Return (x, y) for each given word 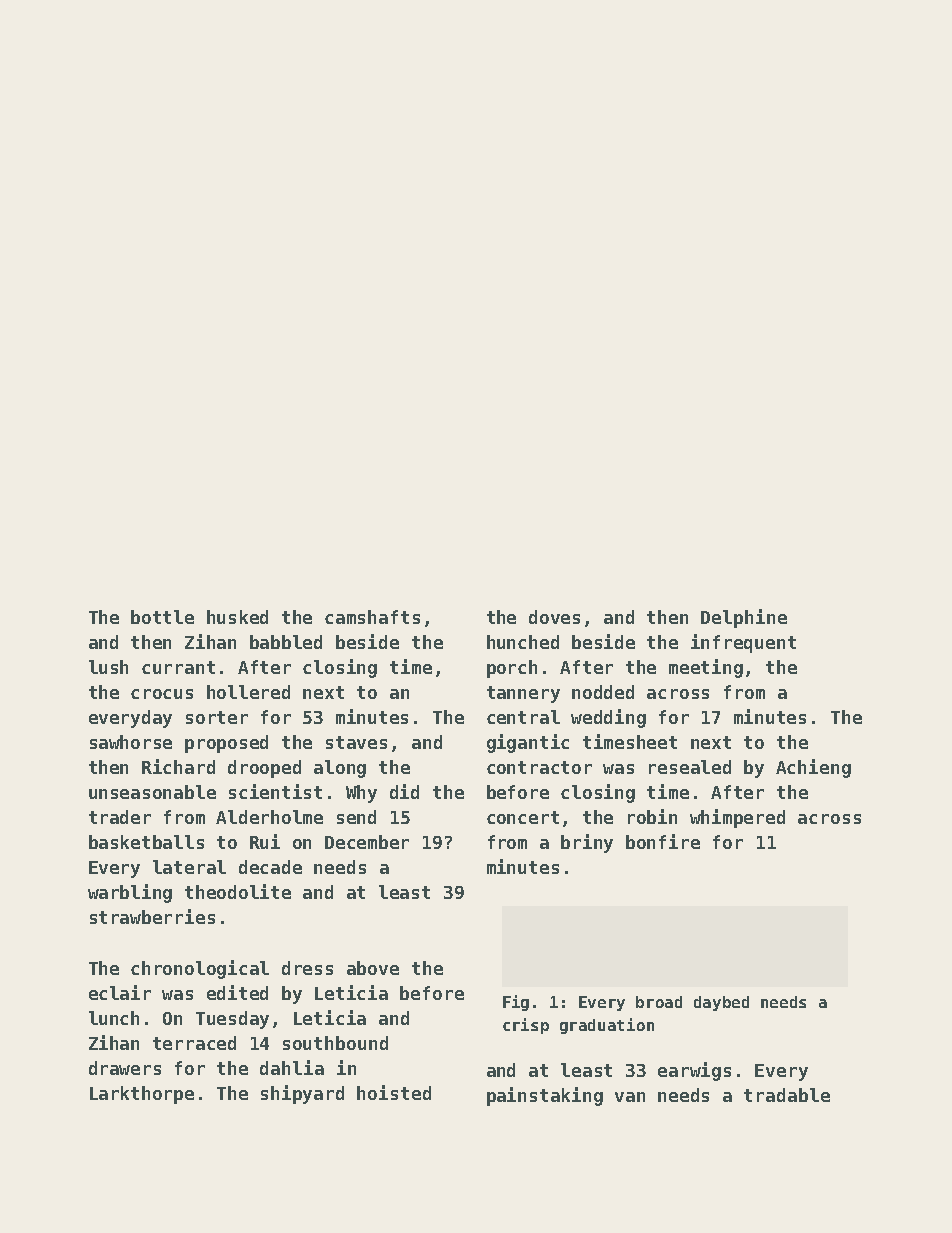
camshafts (372, 617)
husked (237, 617)
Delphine (744, 618)
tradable (787, 1095)
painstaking (545, 1096)
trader (120, 817)
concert (523, 817)
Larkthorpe (142, 1095)
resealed (690, 767)
